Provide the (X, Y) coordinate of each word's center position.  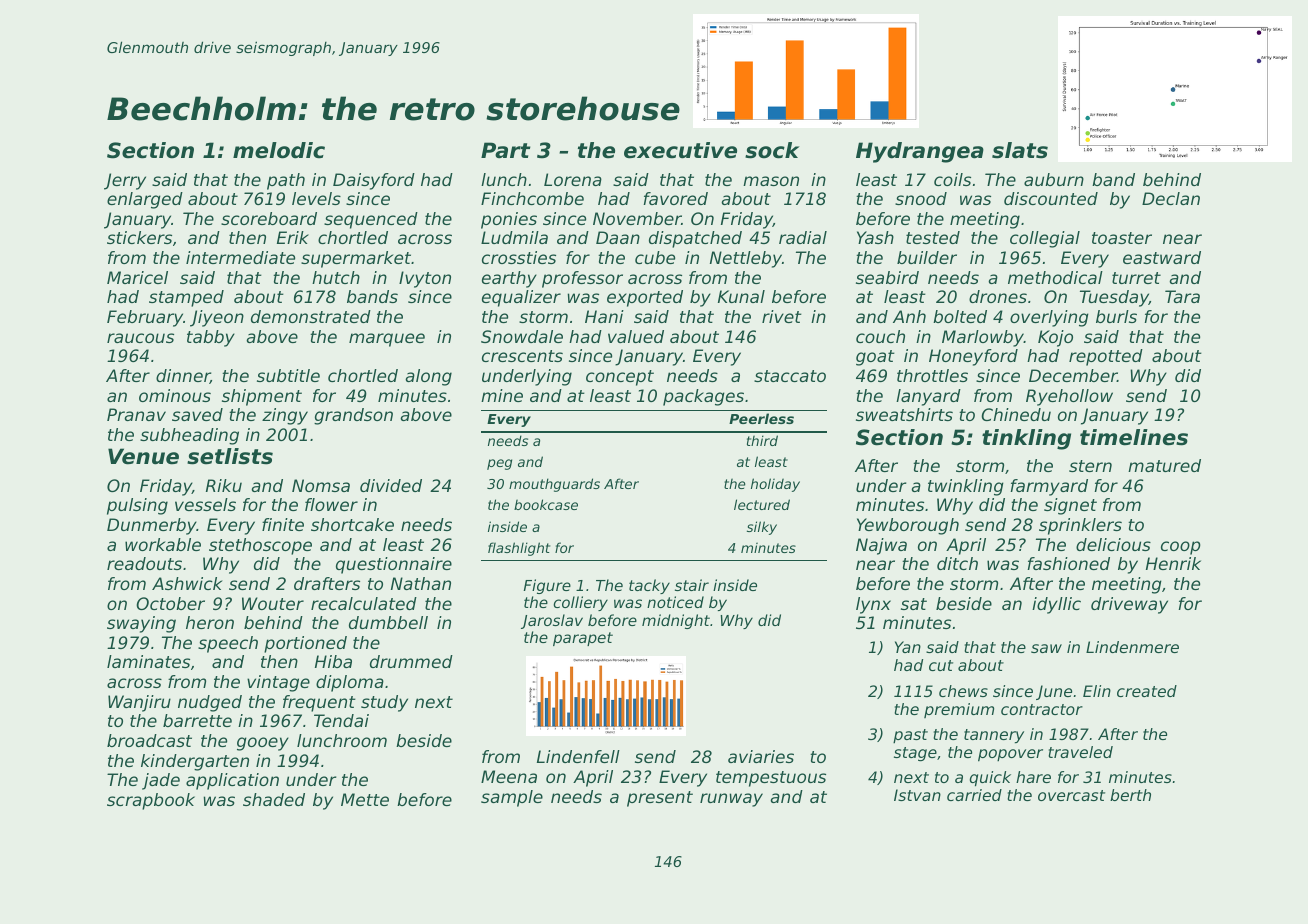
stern (1090, 466)
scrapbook (151, 801)
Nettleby (746, 259)
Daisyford (374, 181)
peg (499, 464)
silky (762, 528)
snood (921, 198)
